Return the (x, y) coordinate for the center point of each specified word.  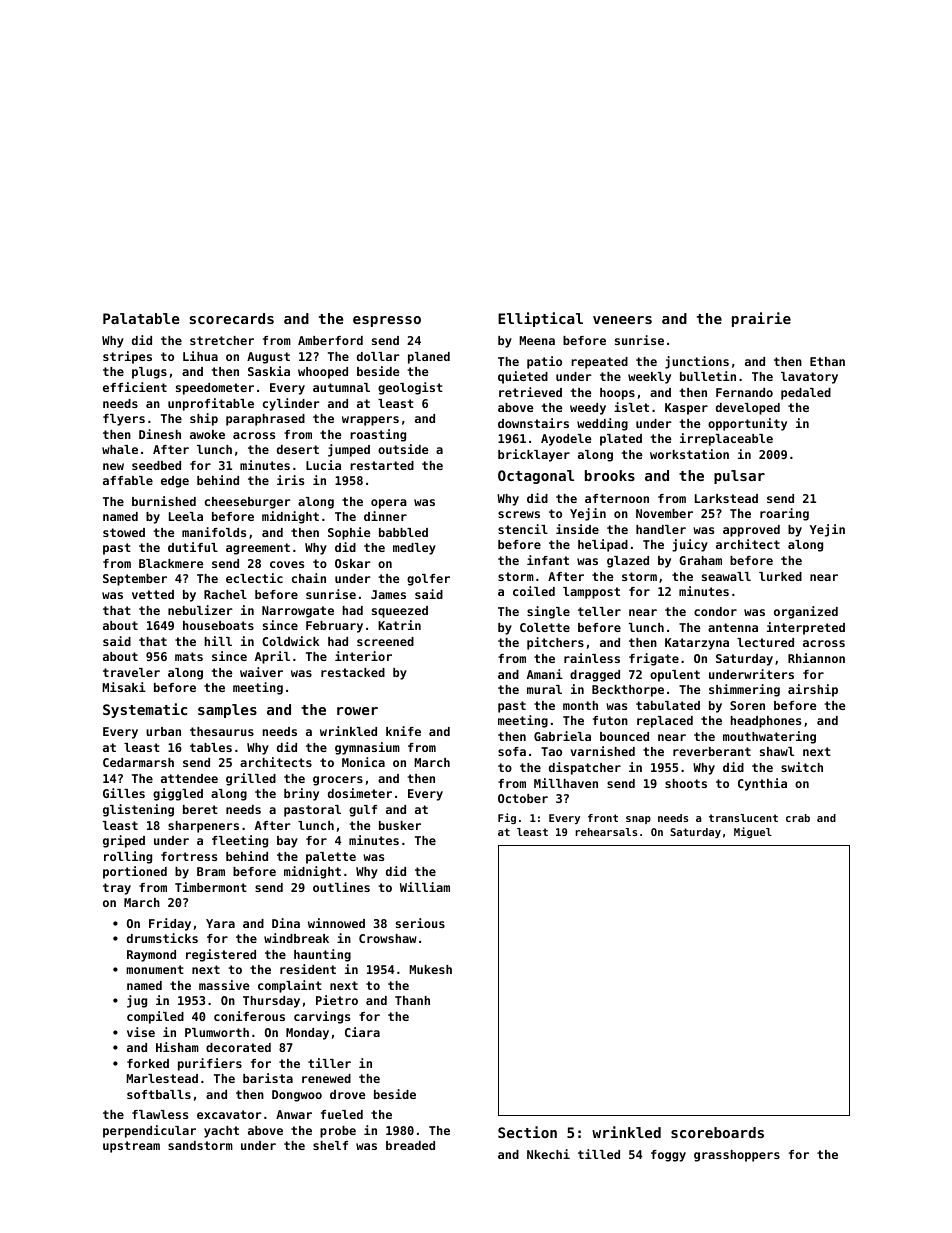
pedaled (806, 394)
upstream (131, 1147)
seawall (726, 576)
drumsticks (162, 938)
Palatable (141, 318)
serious (420, 923)
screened (385, 641)
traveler (131, 672)
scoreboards (717, 1132)
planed (429, 358)
